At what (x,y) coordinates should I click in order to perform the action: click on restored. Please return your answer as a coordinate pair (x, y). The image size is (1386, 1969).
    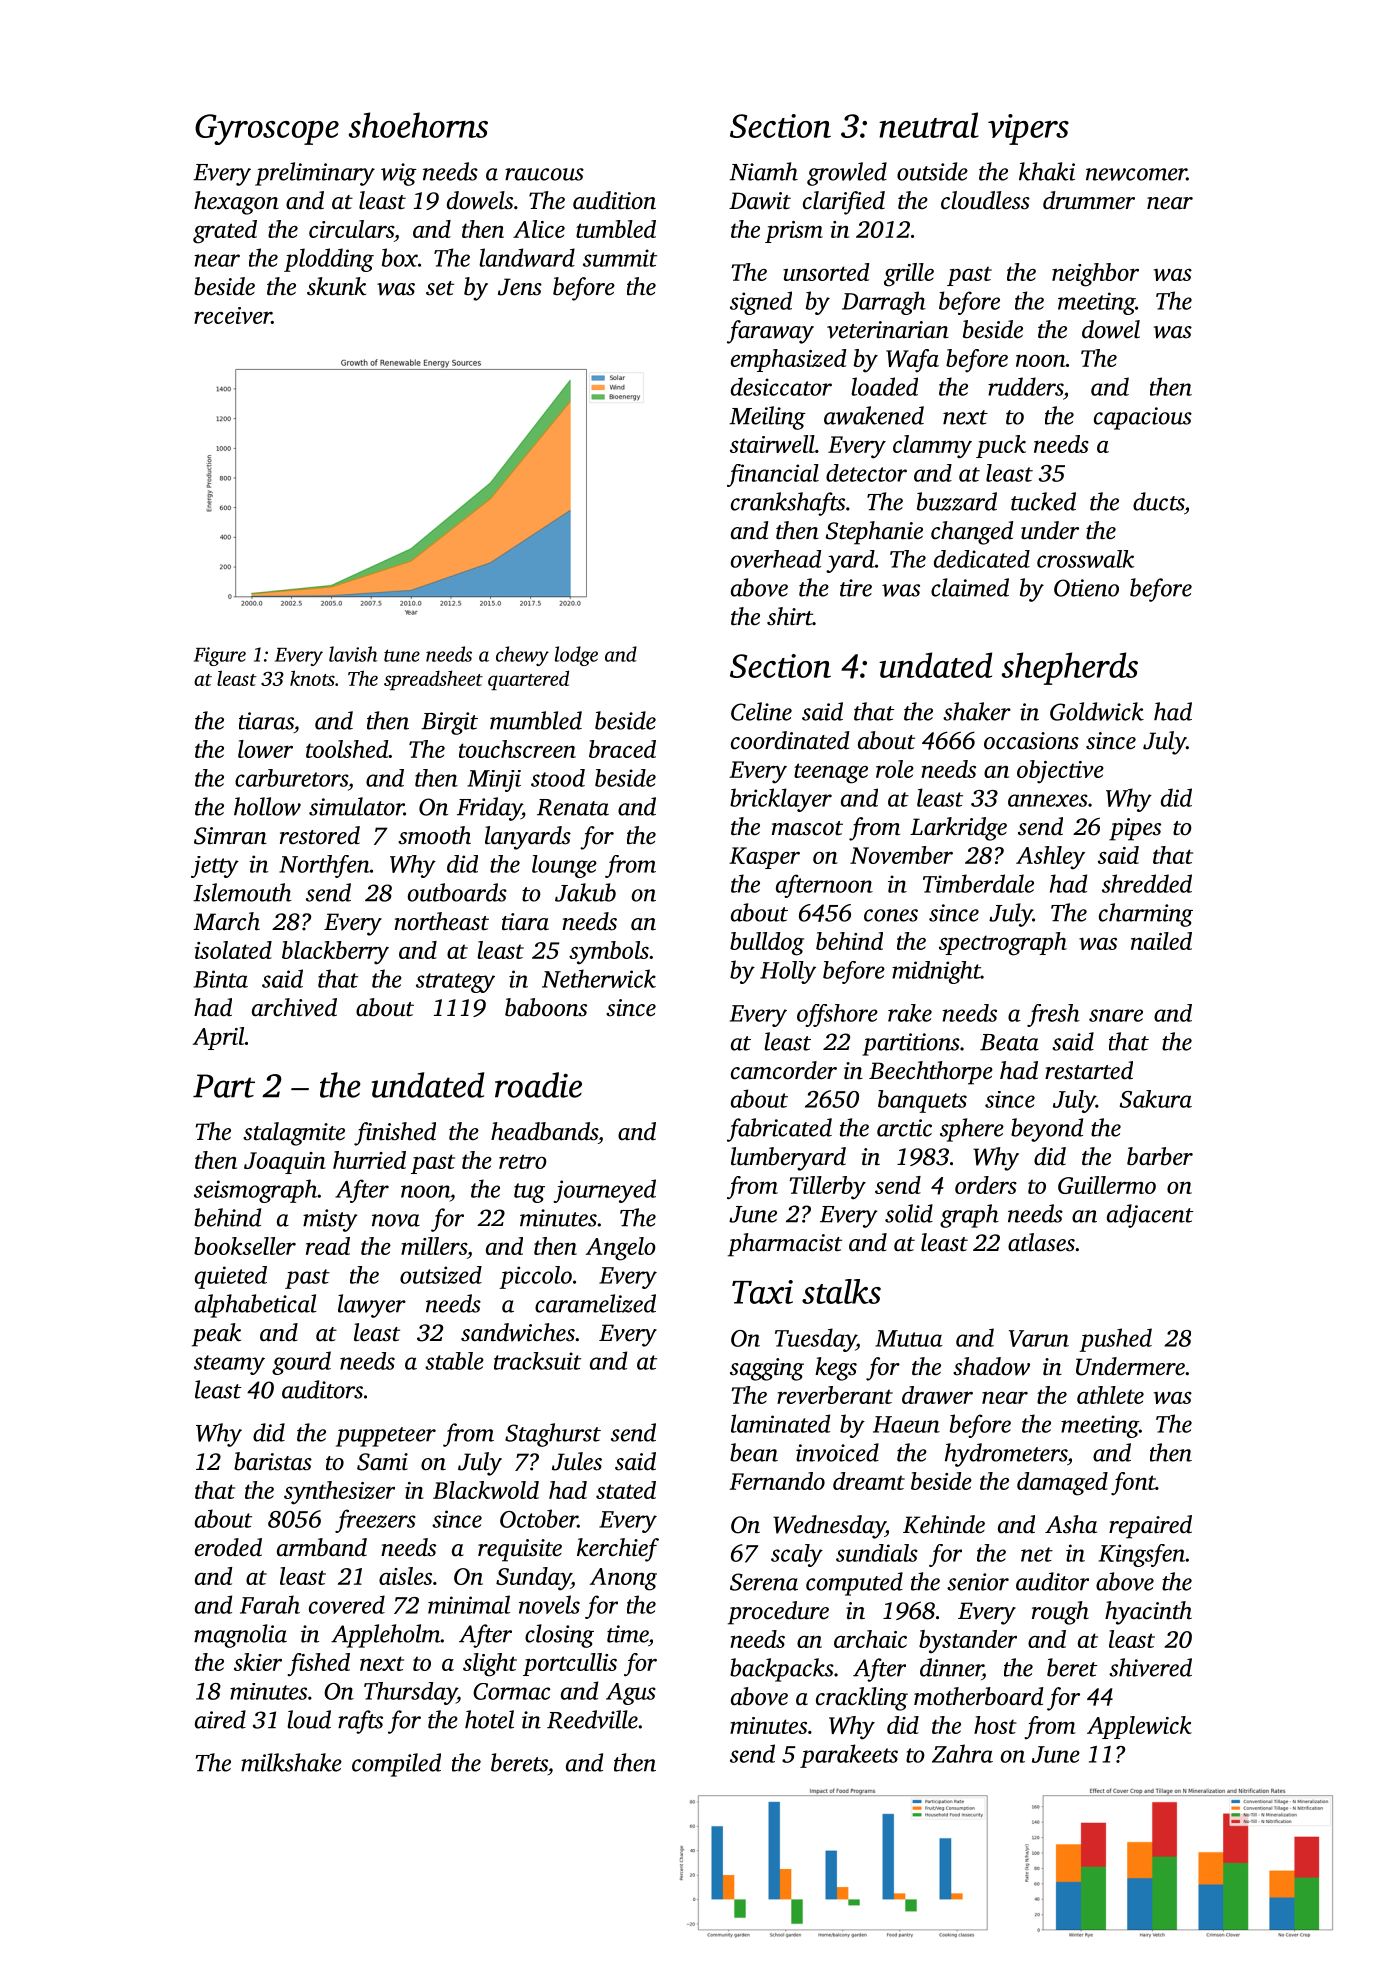
    Looking at the image, I should click on (320, 835).
